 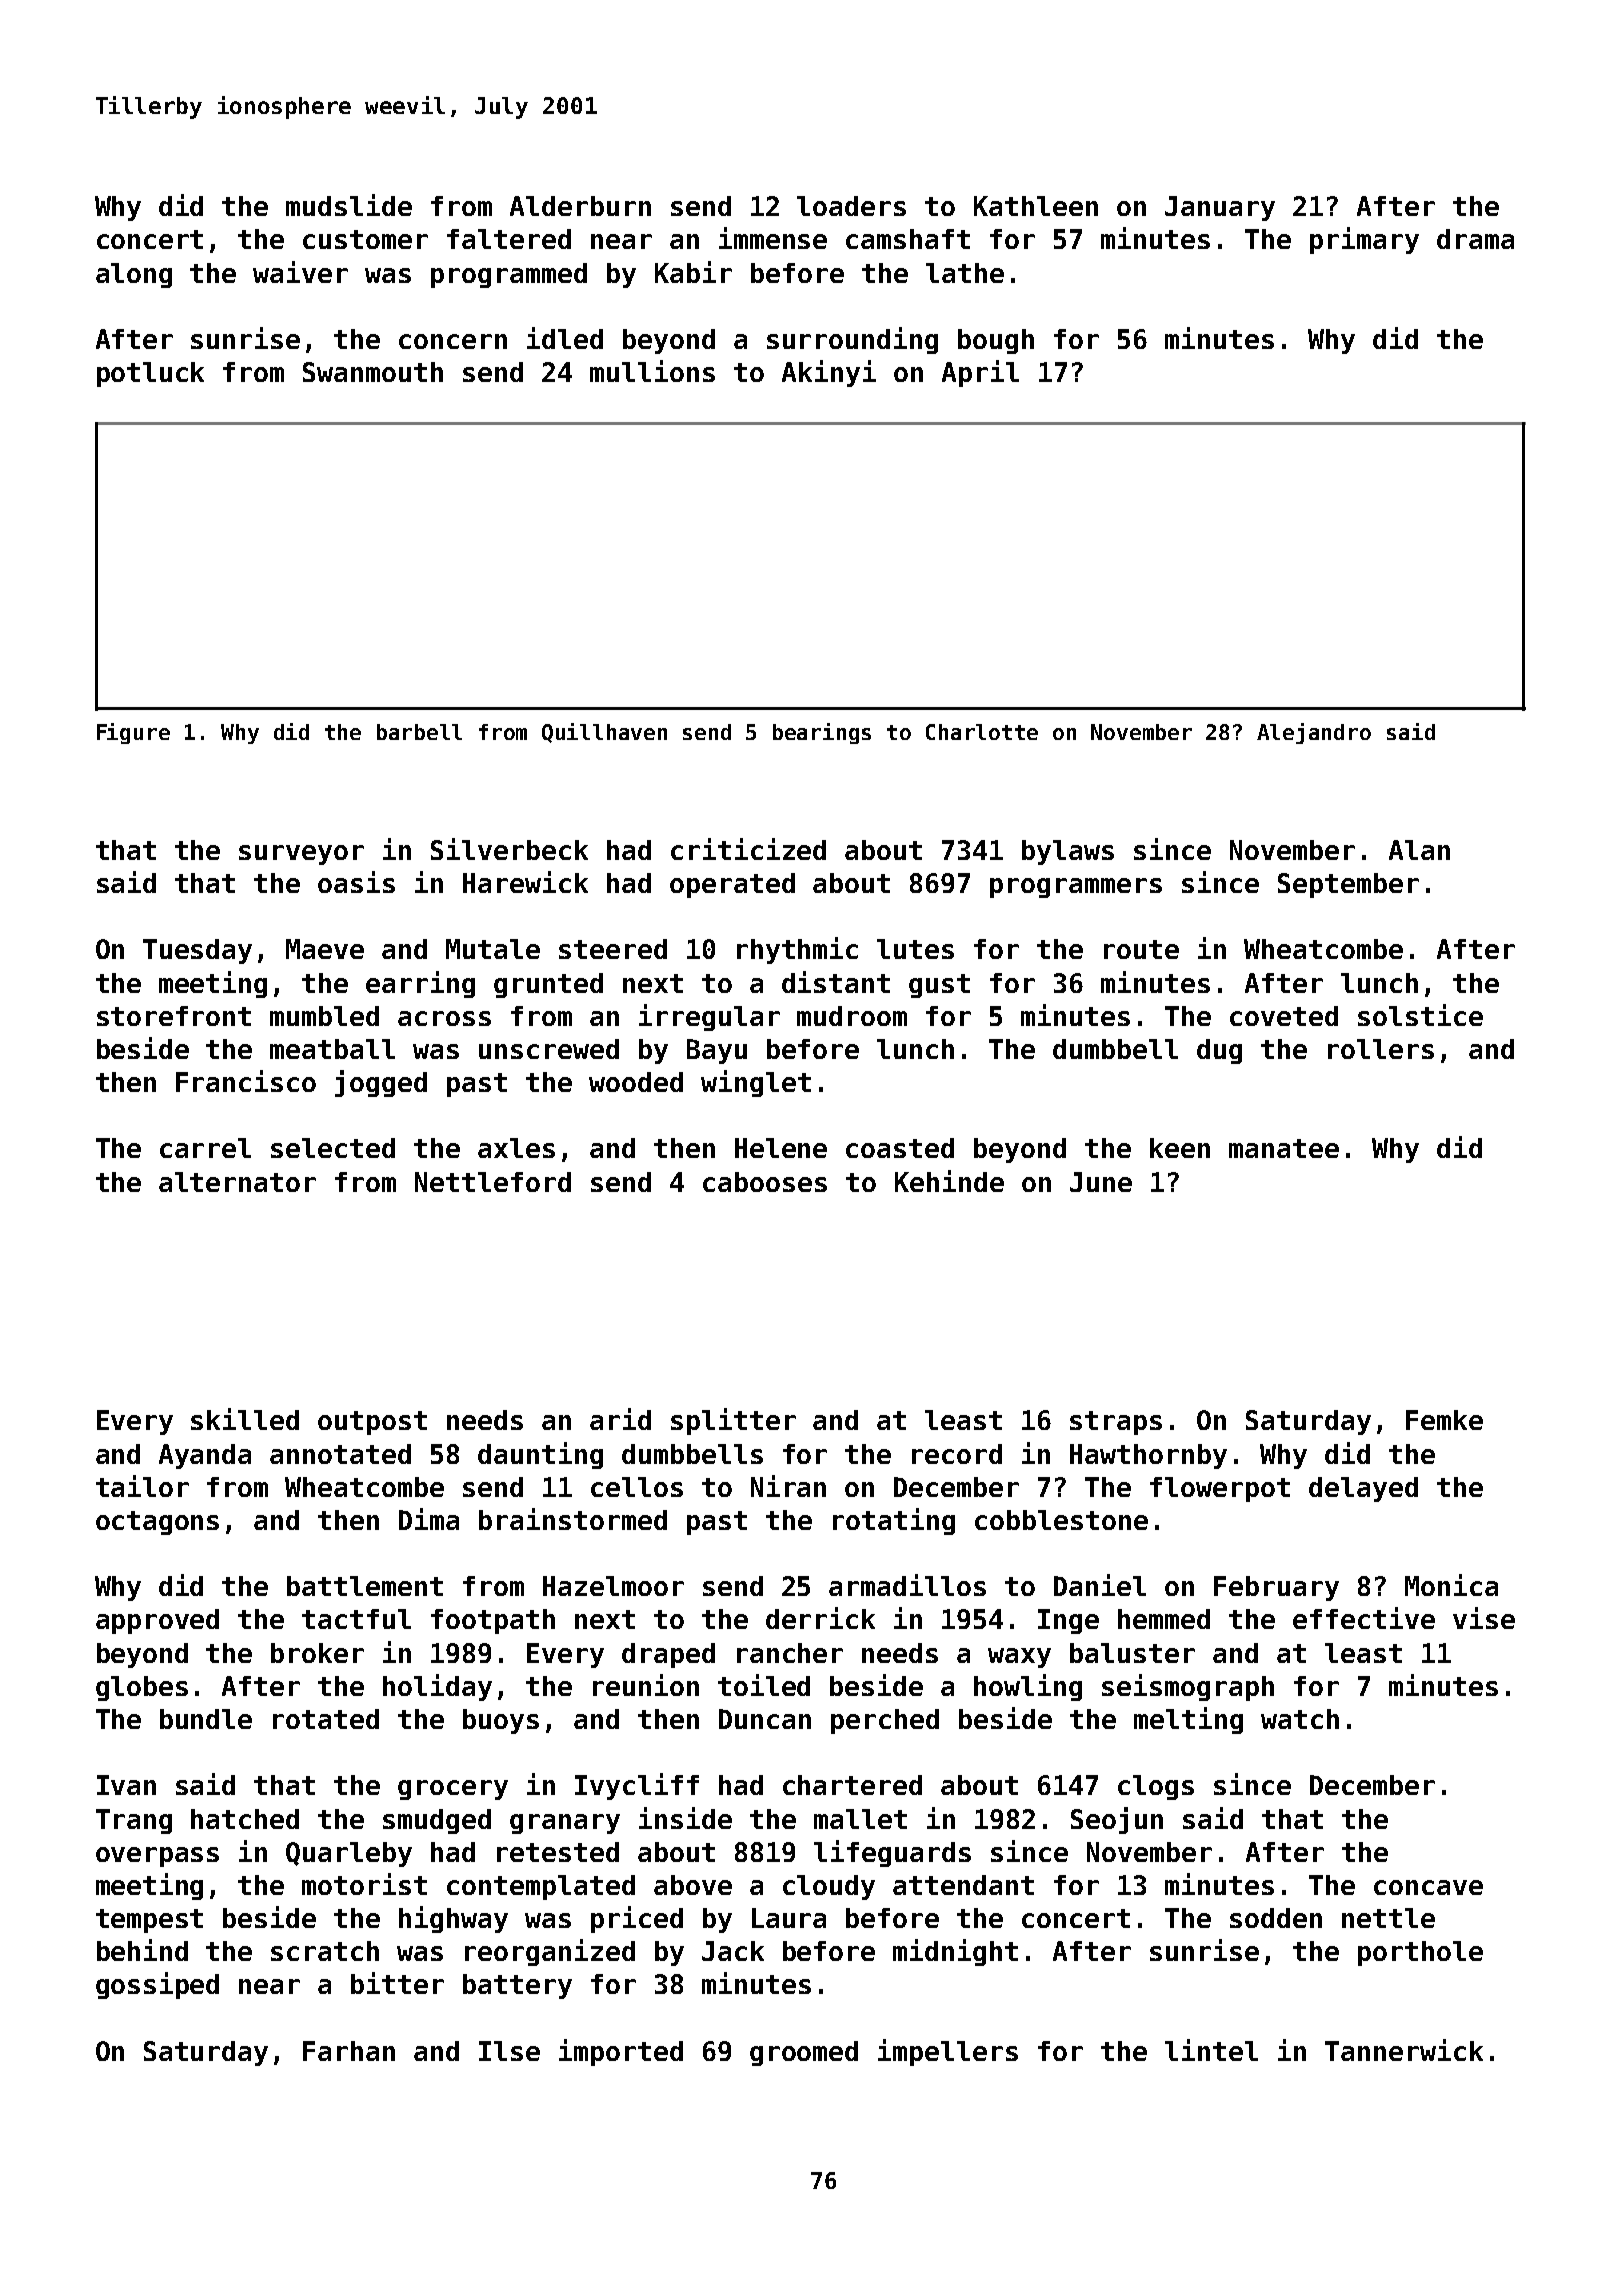 I want to click on Tuesday, so click(x=197, y=951).
